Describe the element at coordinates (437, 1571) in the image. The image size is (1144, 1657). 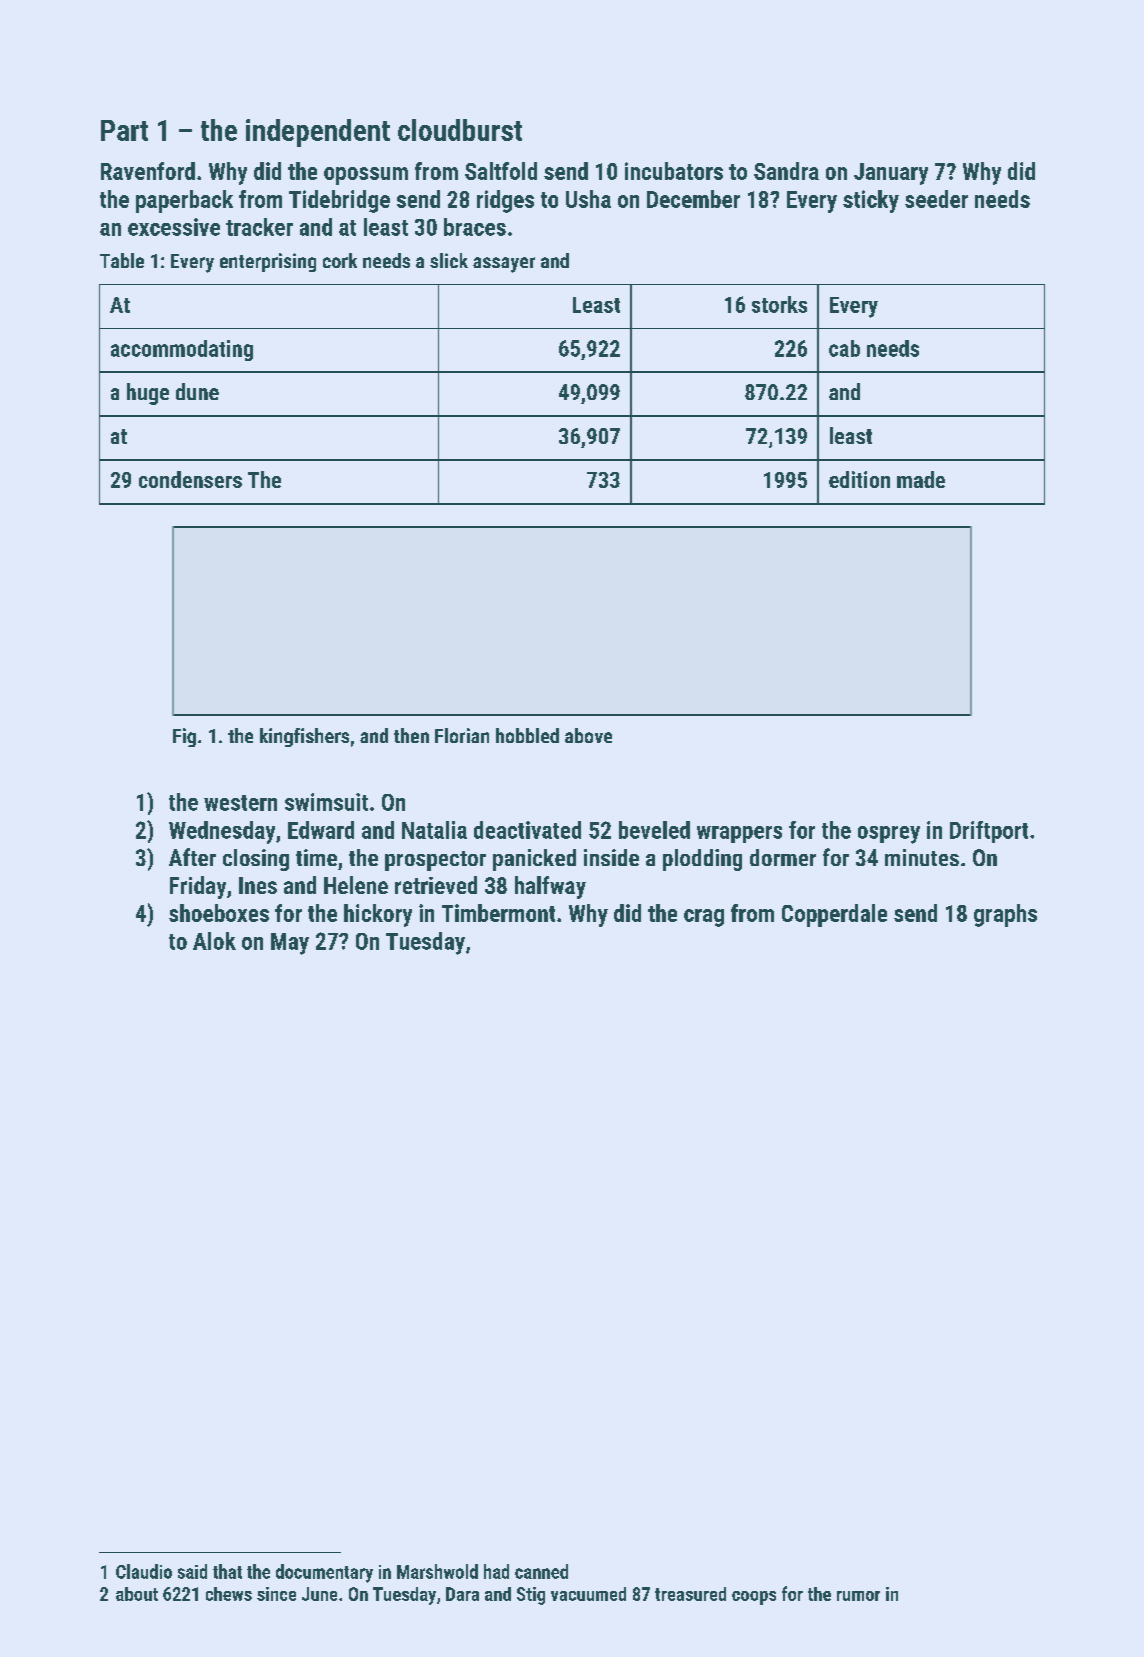
I see `Marshwold` at that location.
